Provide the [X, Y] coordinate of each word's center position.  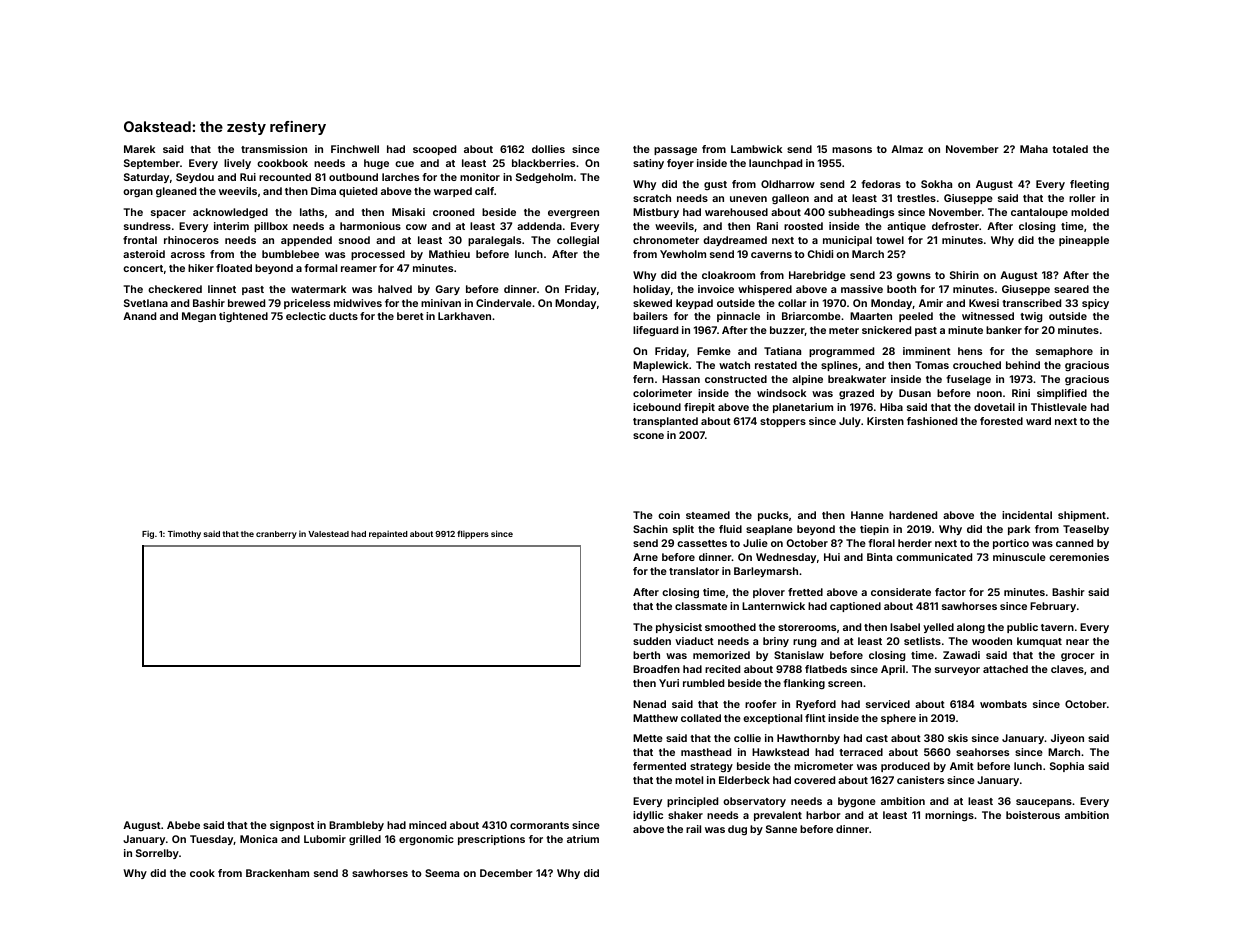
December [506, 873]
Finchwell [355, 149]
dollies [548, 149]
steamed [708, 515]
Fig [148, 534]
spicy [1095, 304]
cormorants [539, 825]
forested [1001, 421]
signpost [292, 826]
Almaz [907, 149]
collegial [578, 241]
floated [234, 268]
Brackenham [277, 873]
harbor [823, 815]
